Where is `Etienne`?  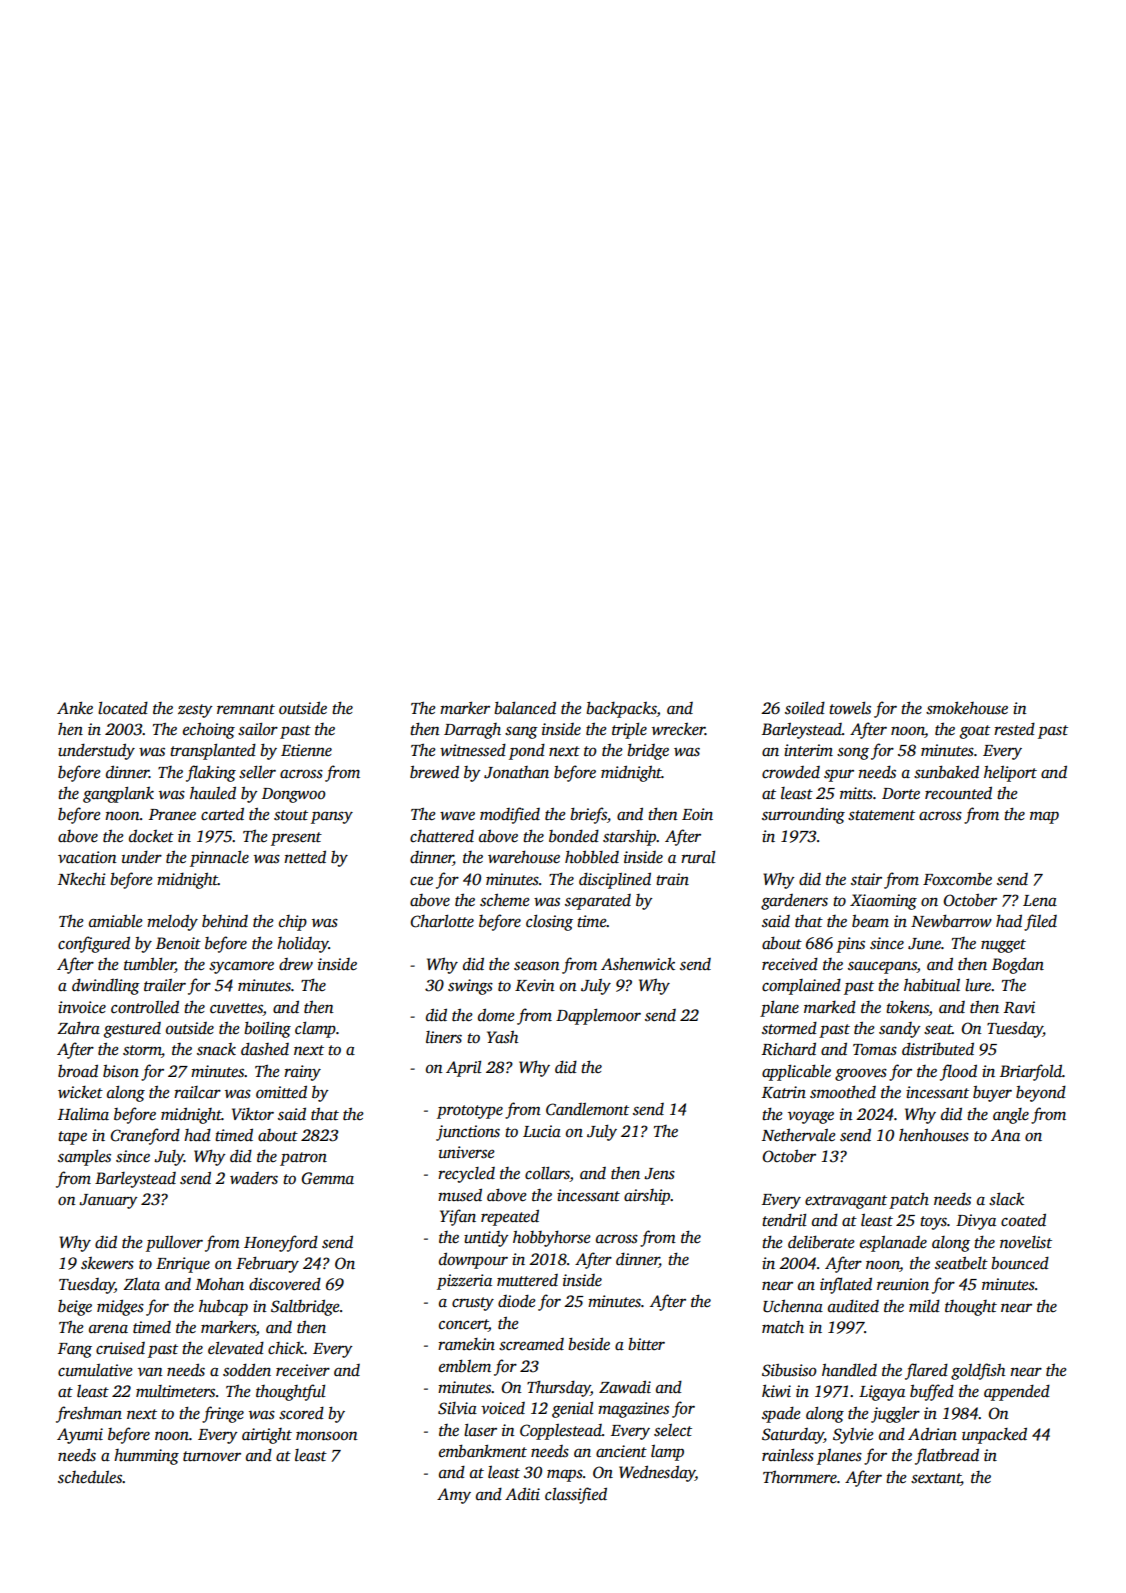 Etienne is located at coordinates (306, 750).
